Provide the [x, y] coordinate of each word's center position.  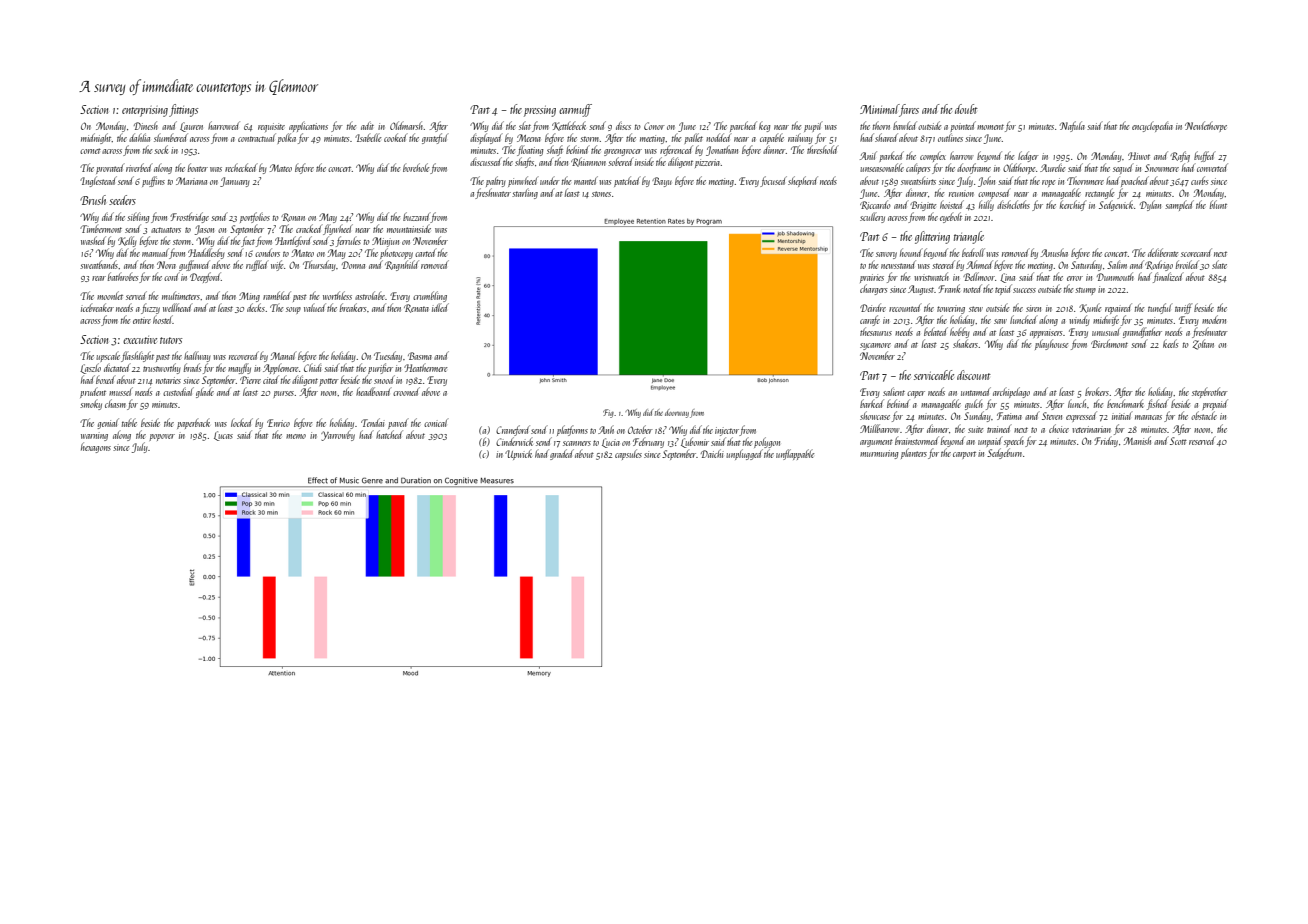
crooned [406, 391]
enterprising [145, 112]
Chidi [313, 367]
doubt [966, 109]
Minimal [879, 109]
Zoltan [1203, 344]
